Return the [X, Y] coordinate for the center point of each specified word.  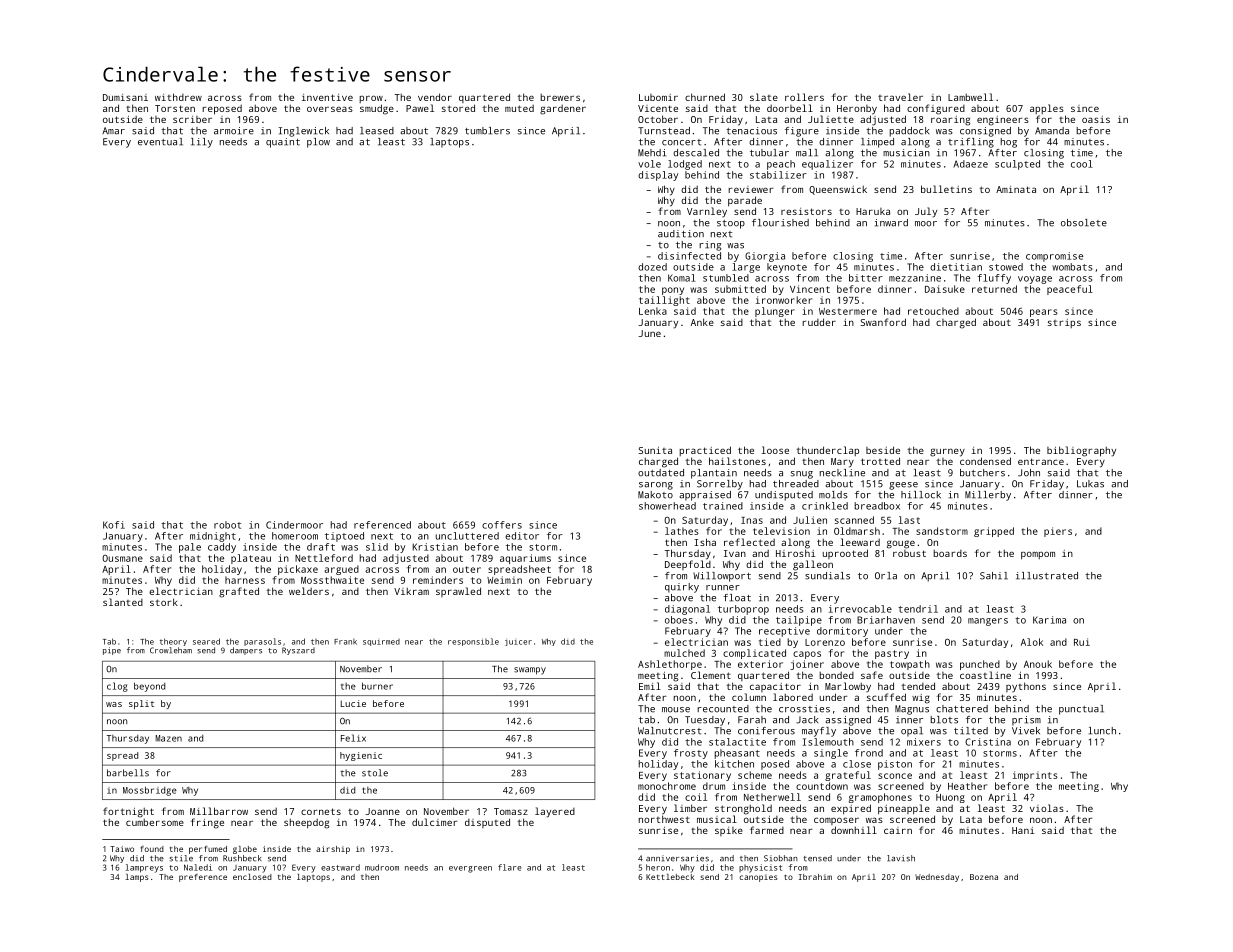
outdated [661, 473]
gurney [947, 452]
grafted [239, 592]
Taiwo [122, 849]
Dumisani [125, 97]
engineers [1003, 121]
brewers [560, 97]
